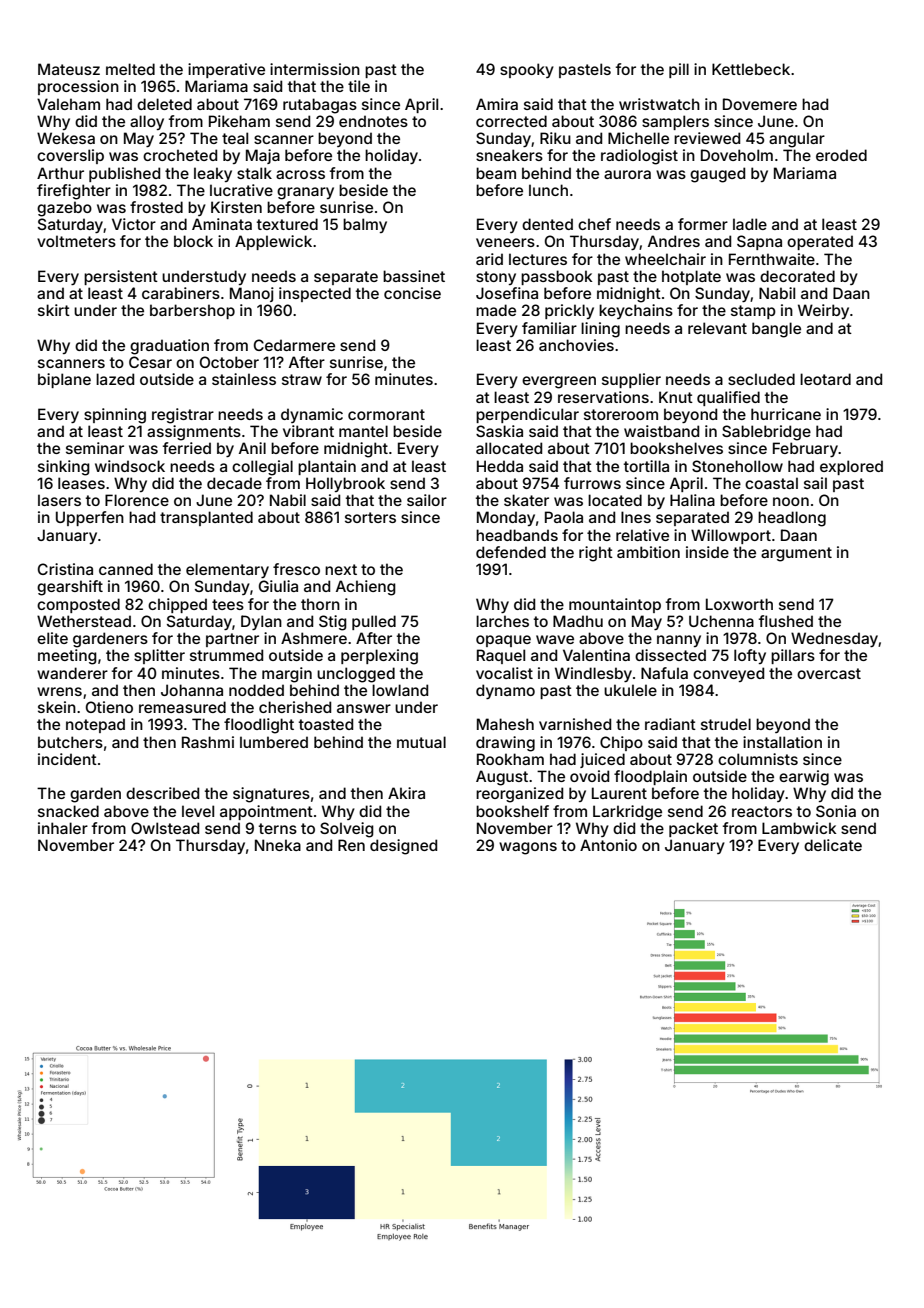 This screenshot has width=924, height=1308. What do you see at coordinates (76, 241) in the screenshot?
I see `voltmeters` at bounding box center [76, 241].
